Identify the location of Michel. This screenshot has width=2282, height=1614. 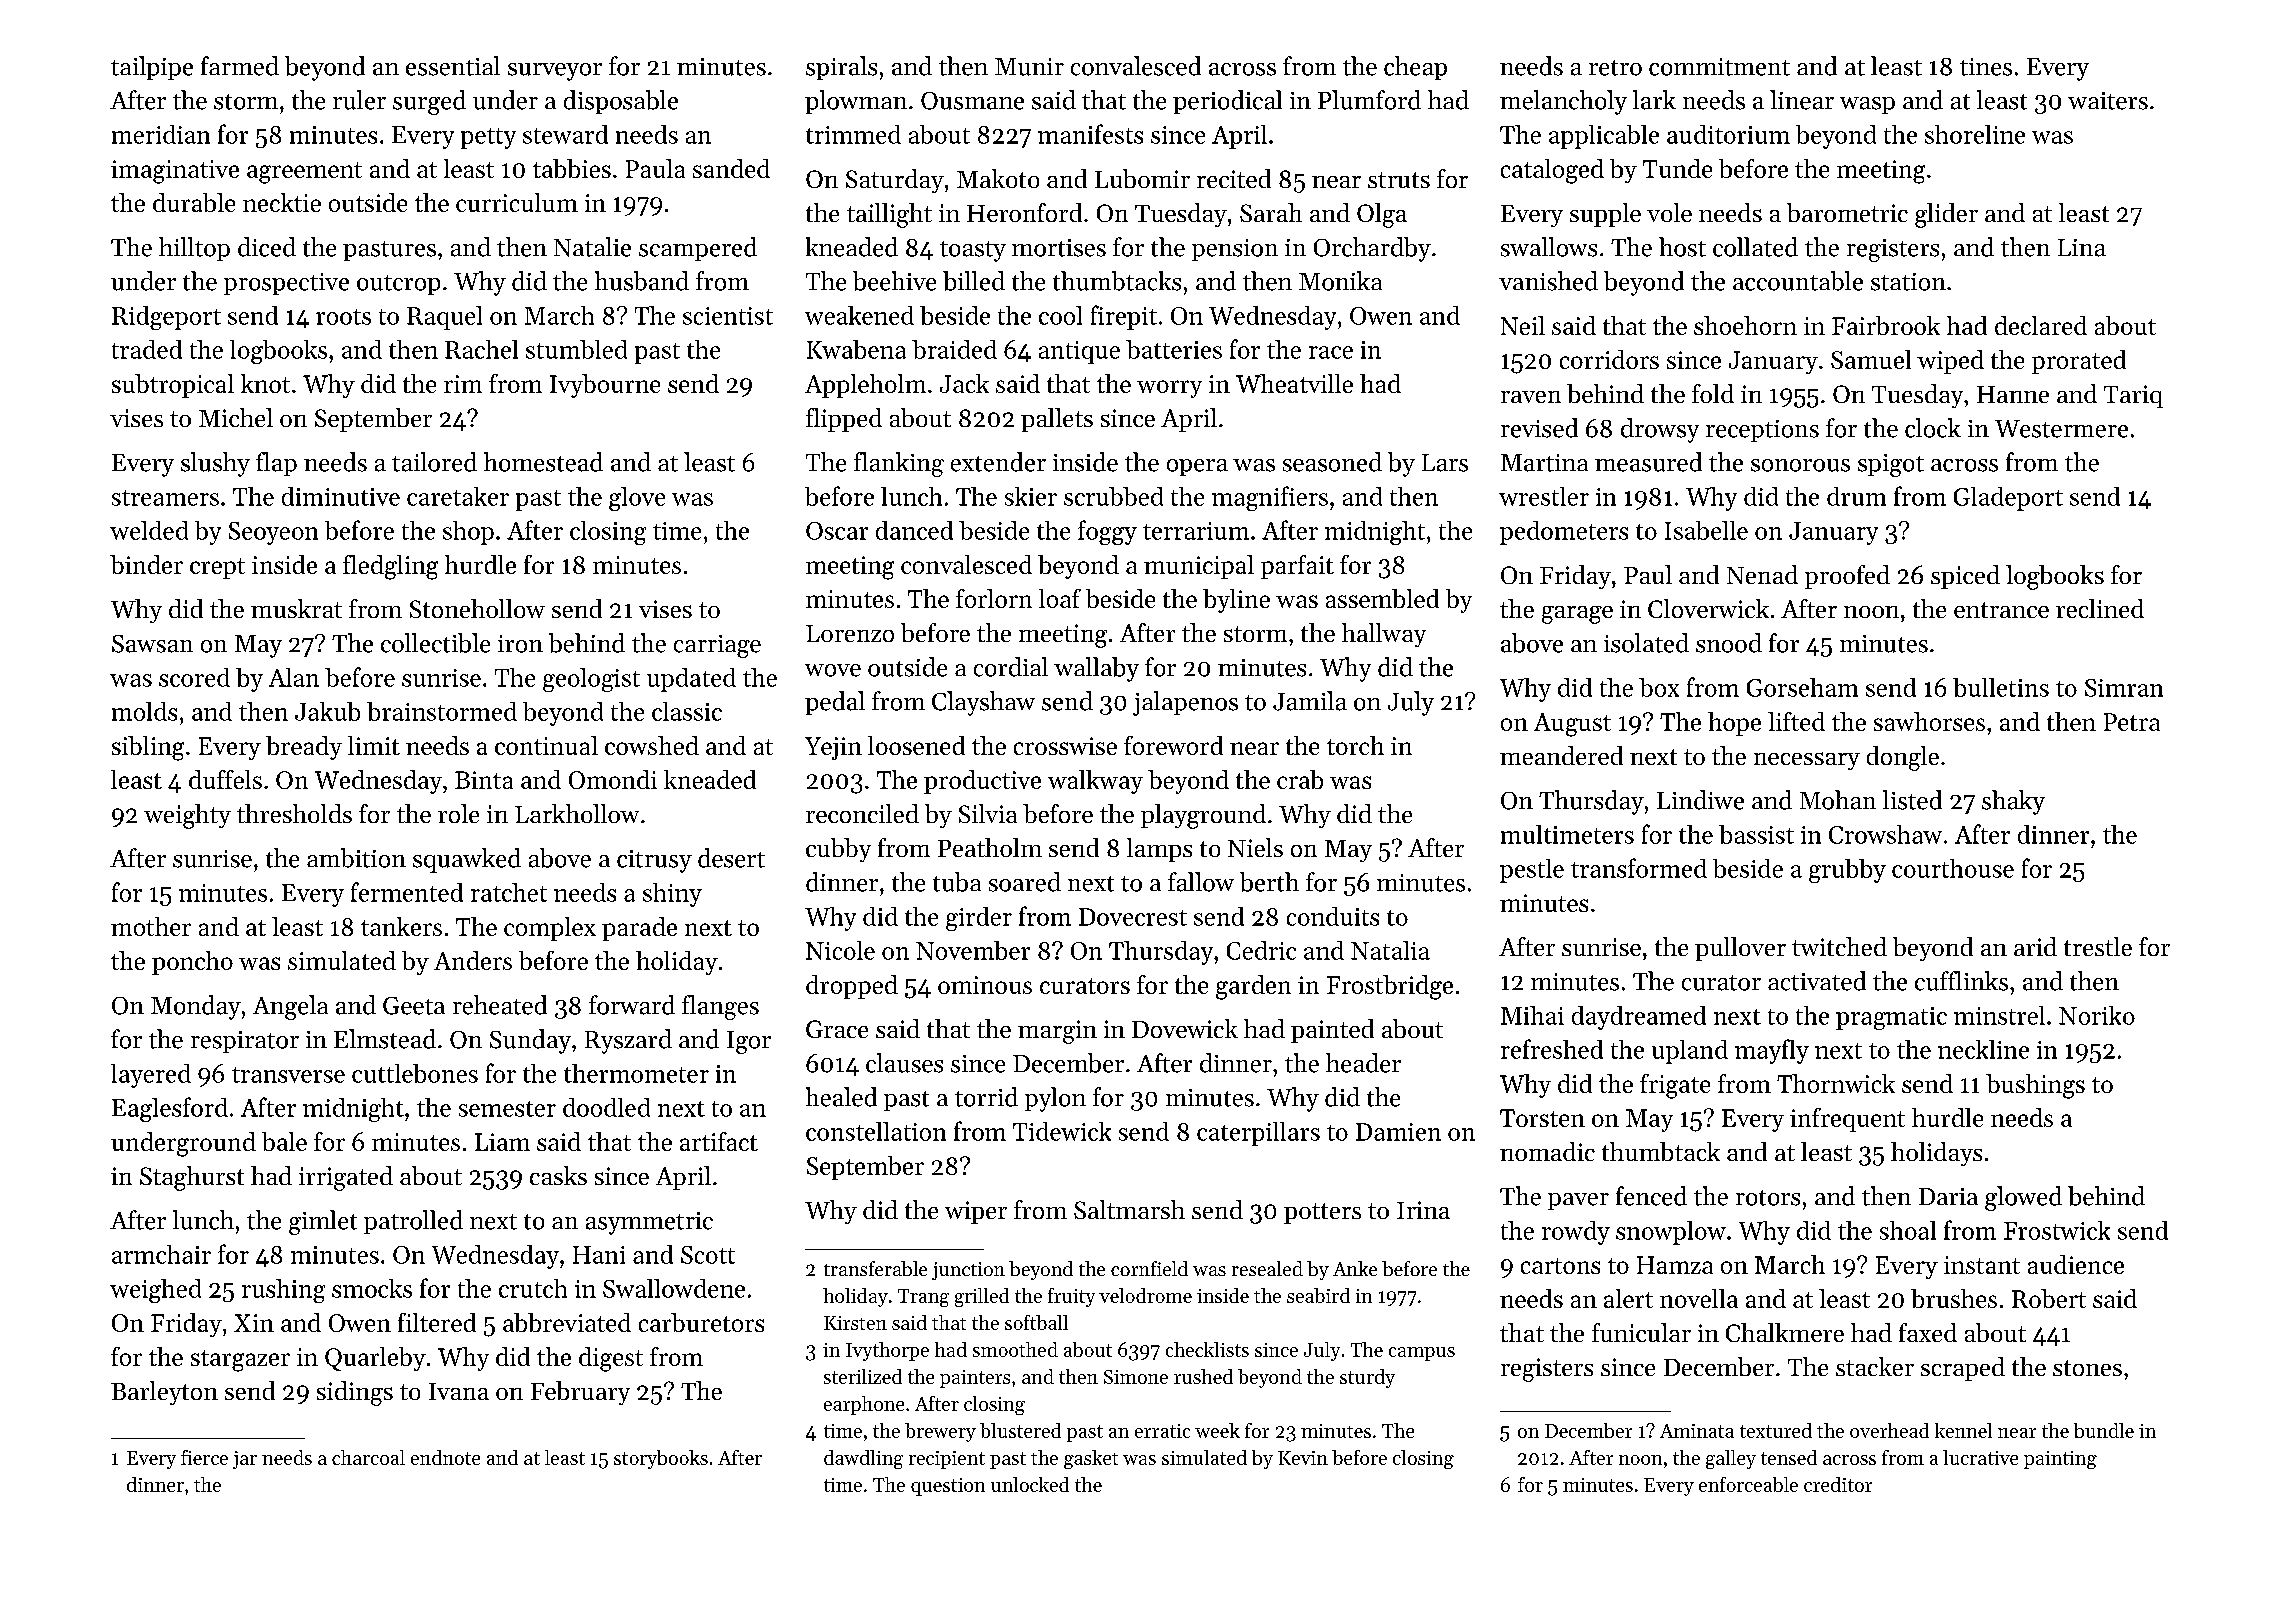
(236, 417).
